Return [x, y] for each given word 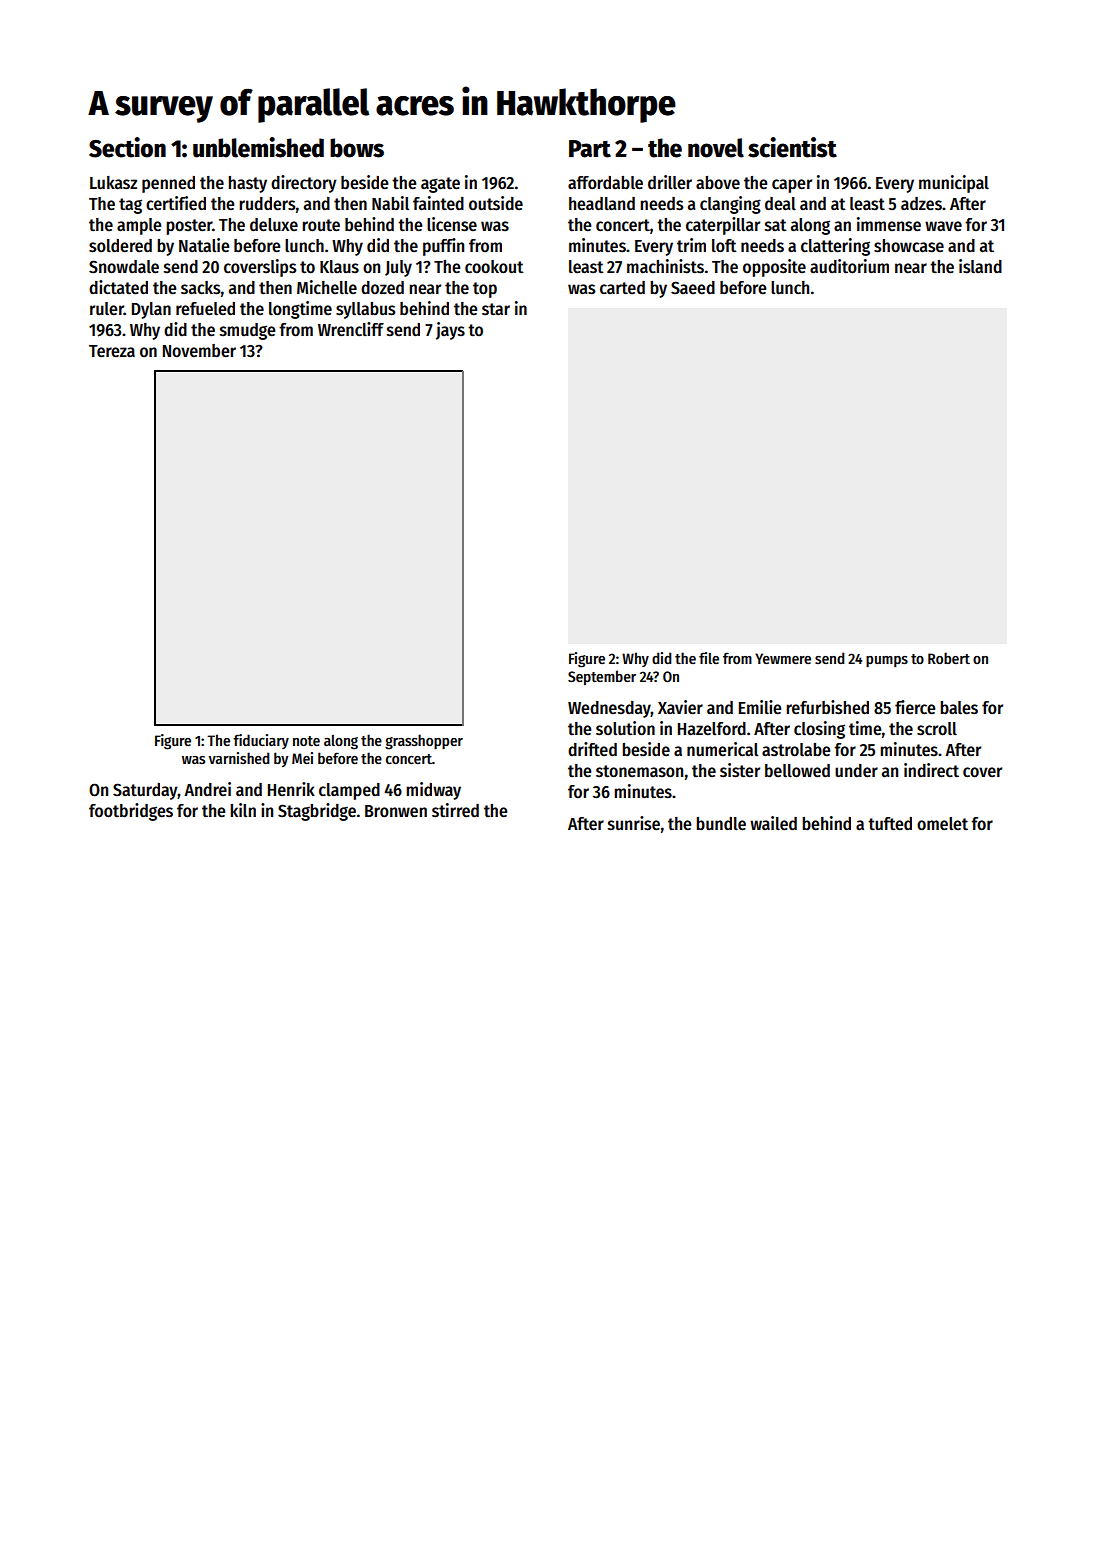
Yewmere [783, 658]
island [980, 266]
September [602, 677]
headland [602, 204]
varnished [239, 758]
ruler [107, 309]
